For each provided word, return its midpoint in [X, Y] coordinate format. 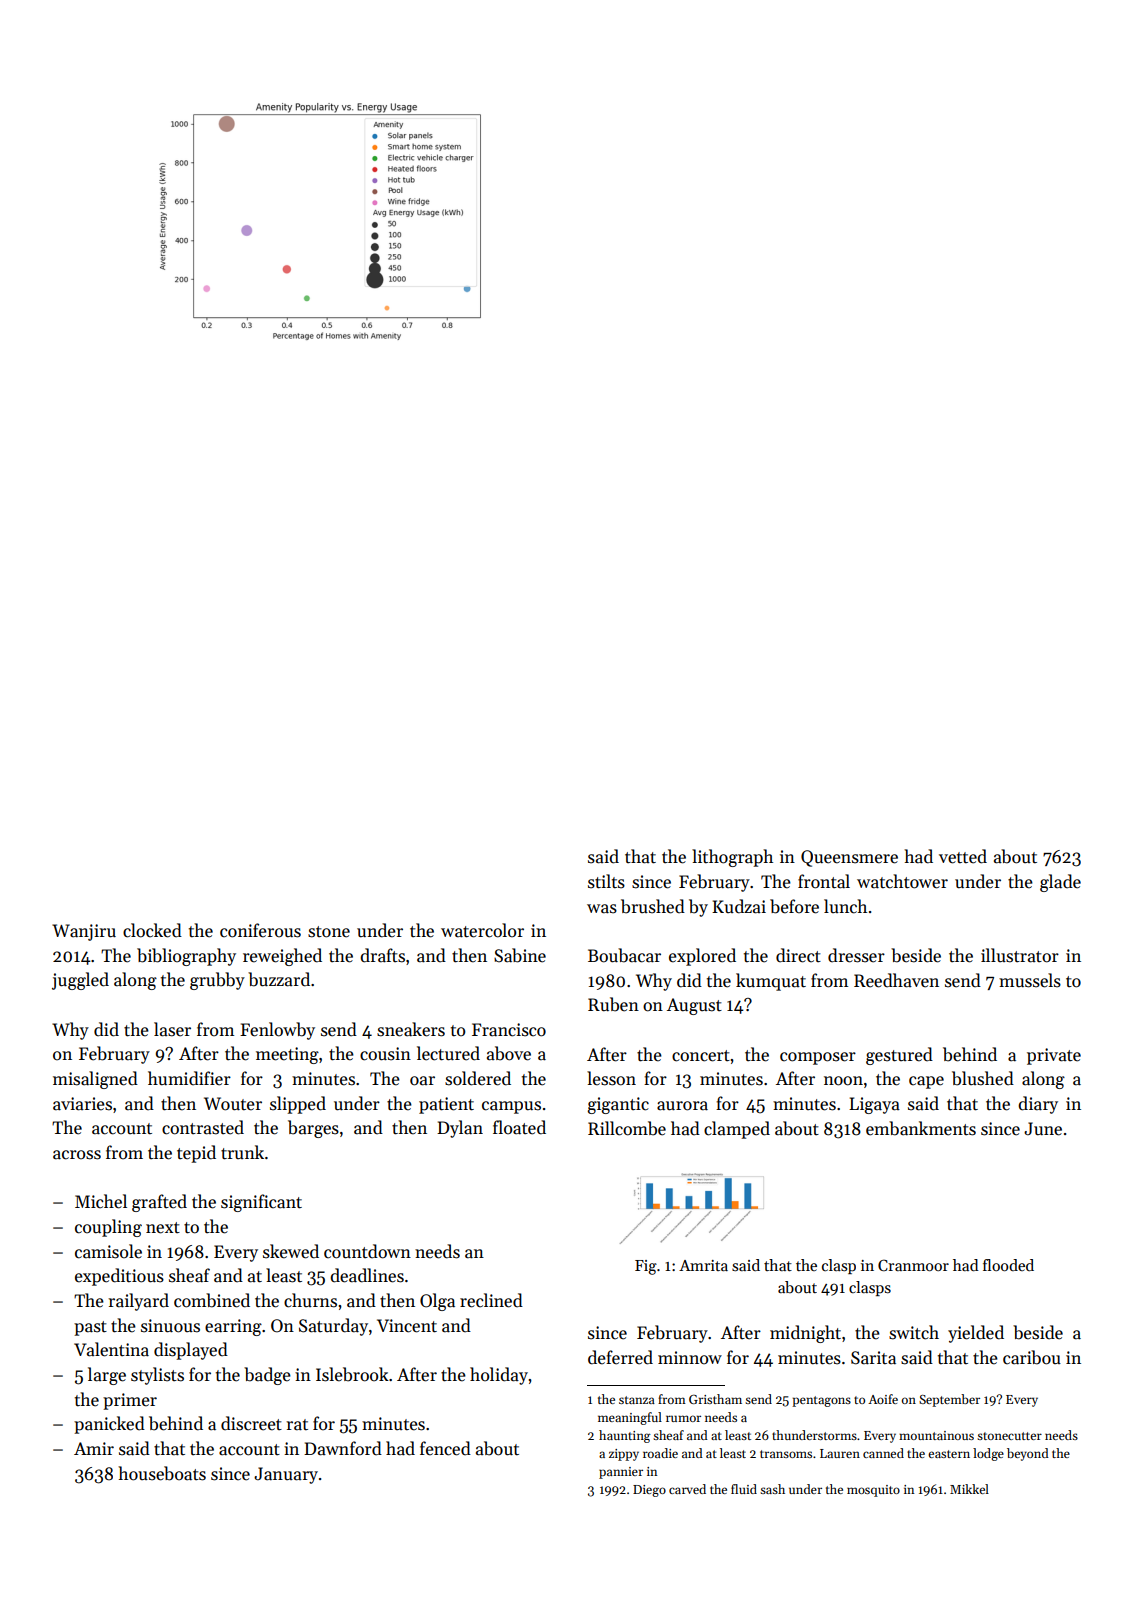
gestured [899, 1056]
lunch [845, 906]
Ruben [613, 1004]
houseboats [162, 1473]
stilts [606, 881]
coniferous [260, 930]
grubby [217, 981]
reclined [491, 1300]
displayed [191, 1351]
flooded [1008, 1265]
